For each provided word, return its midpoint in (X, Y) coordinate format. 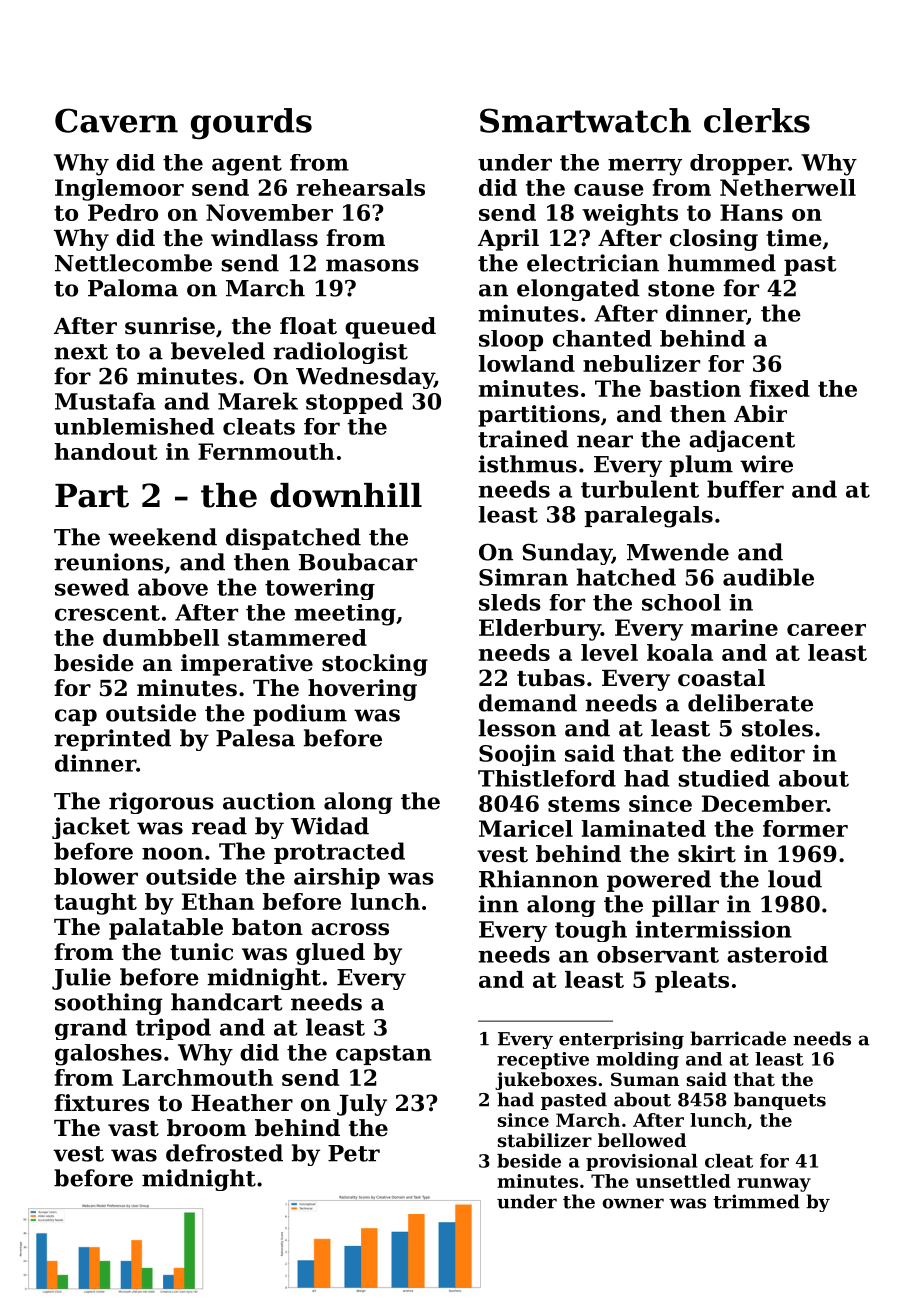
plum (701, 466)
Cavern (116, 120)
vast (133, 1129)
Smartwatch (585, 120)
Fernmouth (266, 451)
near (605, 441)
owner (633, 1203)
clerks (757, 120)
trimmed (756, 1201)
